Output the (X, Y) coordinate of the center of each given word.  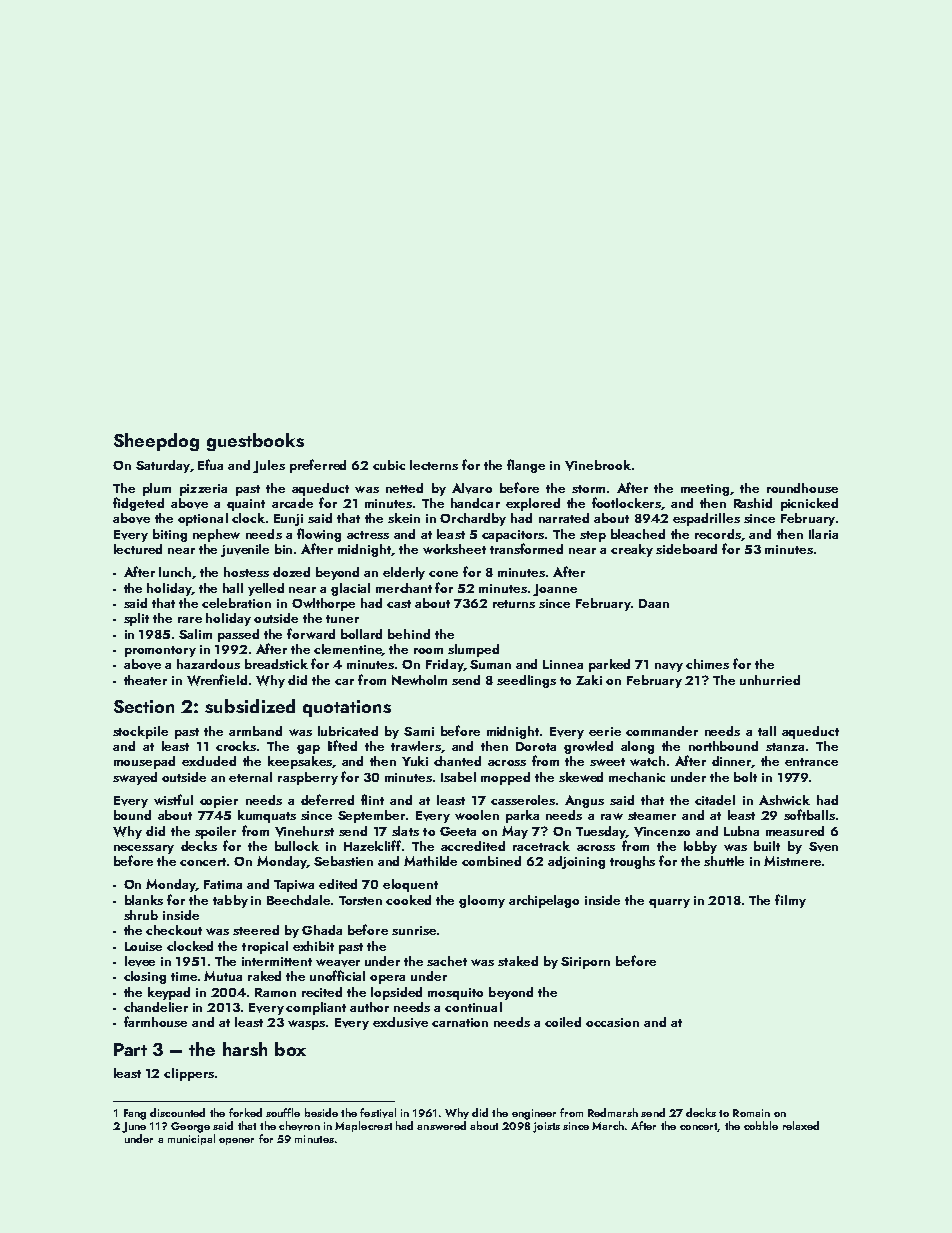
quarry (669, 903)
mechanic (637, 777)
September (371, 816)
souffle (283, 1112)
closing (145, 977)
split (136, 619)
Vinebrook (598, 465)
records (718, 534)
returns (514, 604)
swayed (135, 778)
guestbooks (255, 442)
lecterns (434, 465)
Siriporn (585, 963)
